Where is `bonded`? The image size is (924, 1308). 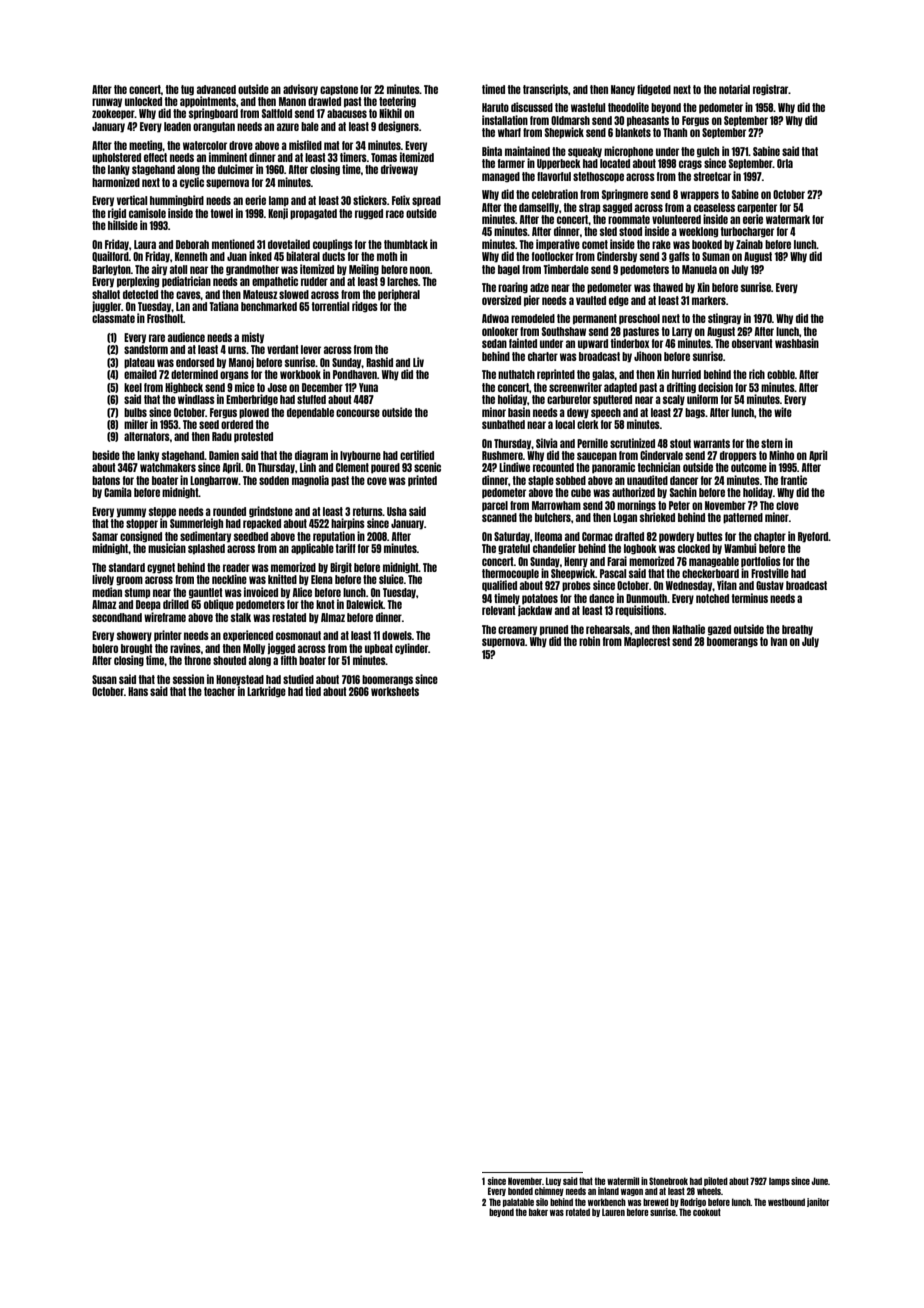
bonded is located at coordinates (520, 1191).
